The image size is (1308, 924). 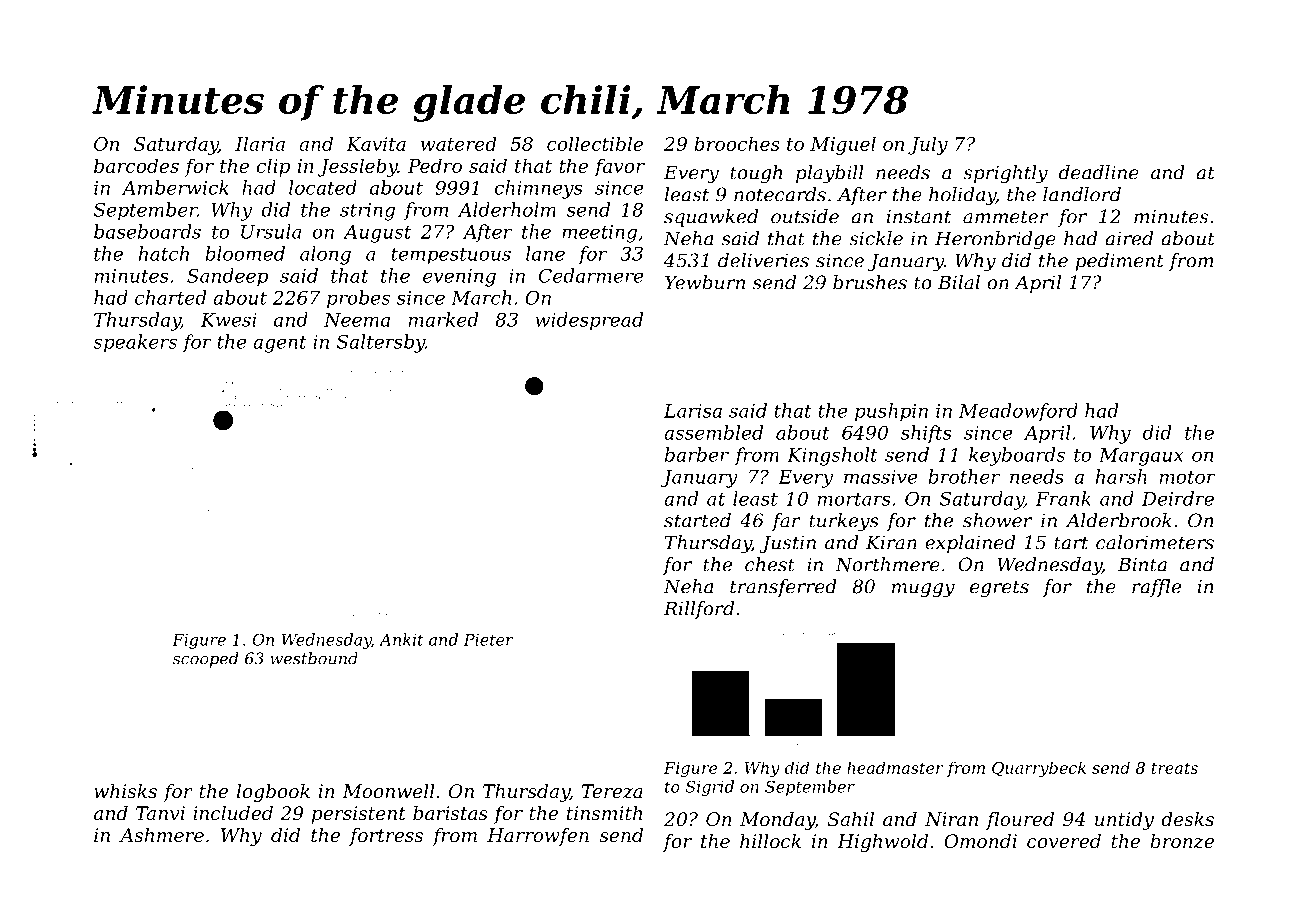 What do you see at coordinates (314, 658) in the screenshot?
I see `westbound` at bounding box center [314, 658].
